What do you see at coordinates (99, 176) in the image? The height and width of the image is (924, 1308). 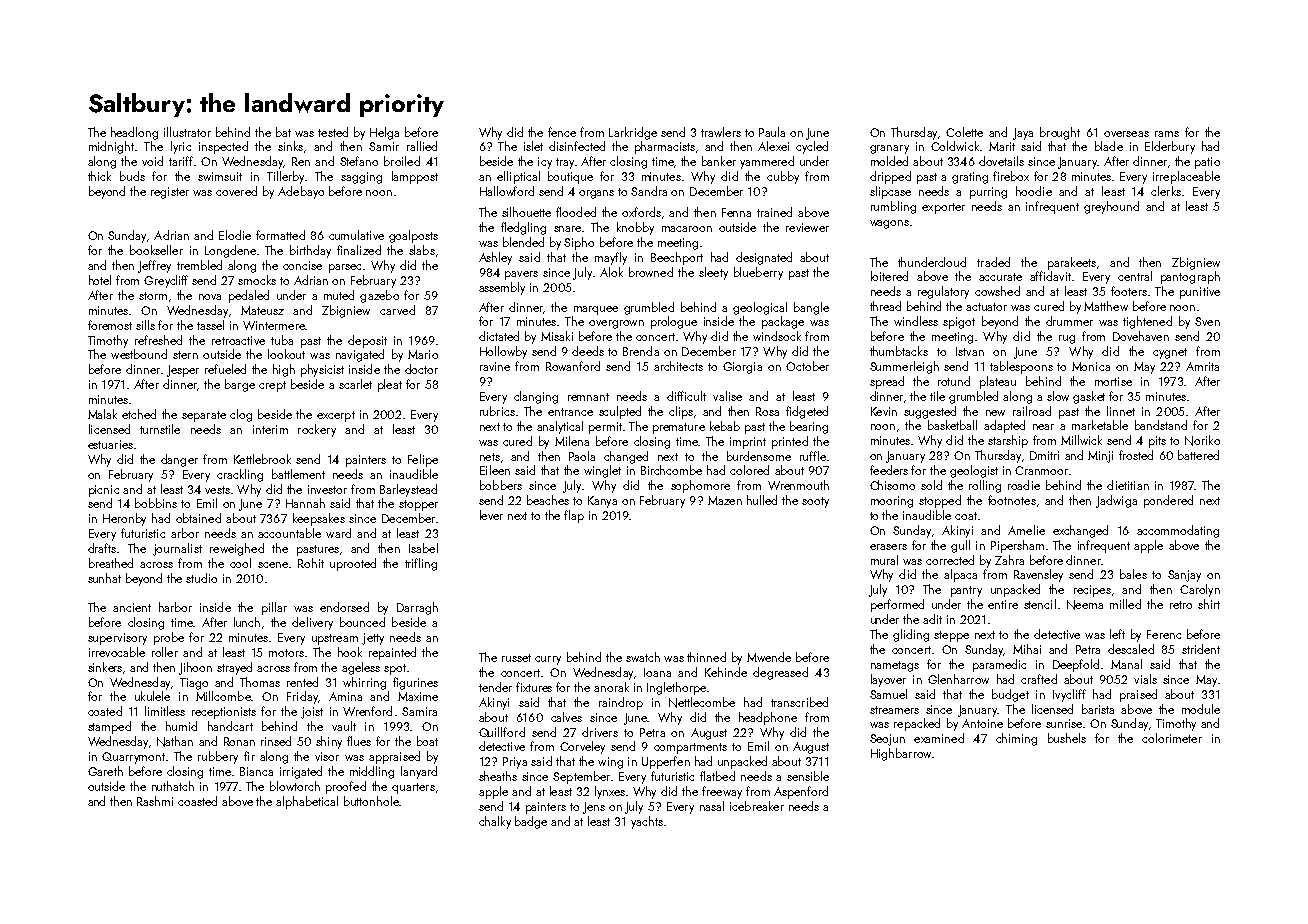 I see `thick` at bounding box center [99, 176].
